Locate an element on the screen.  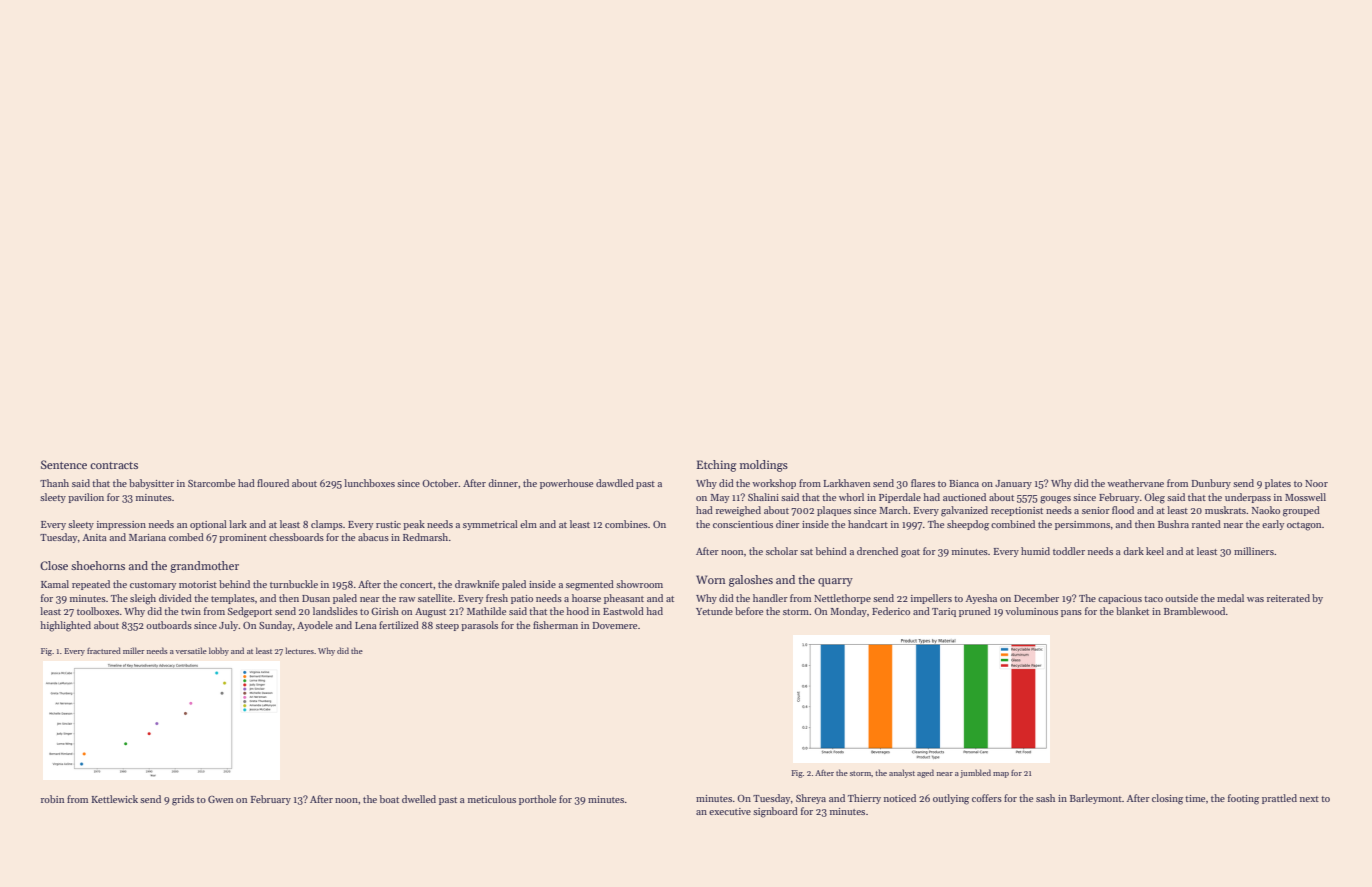
pavilion is located at coordinates (86, 498).
